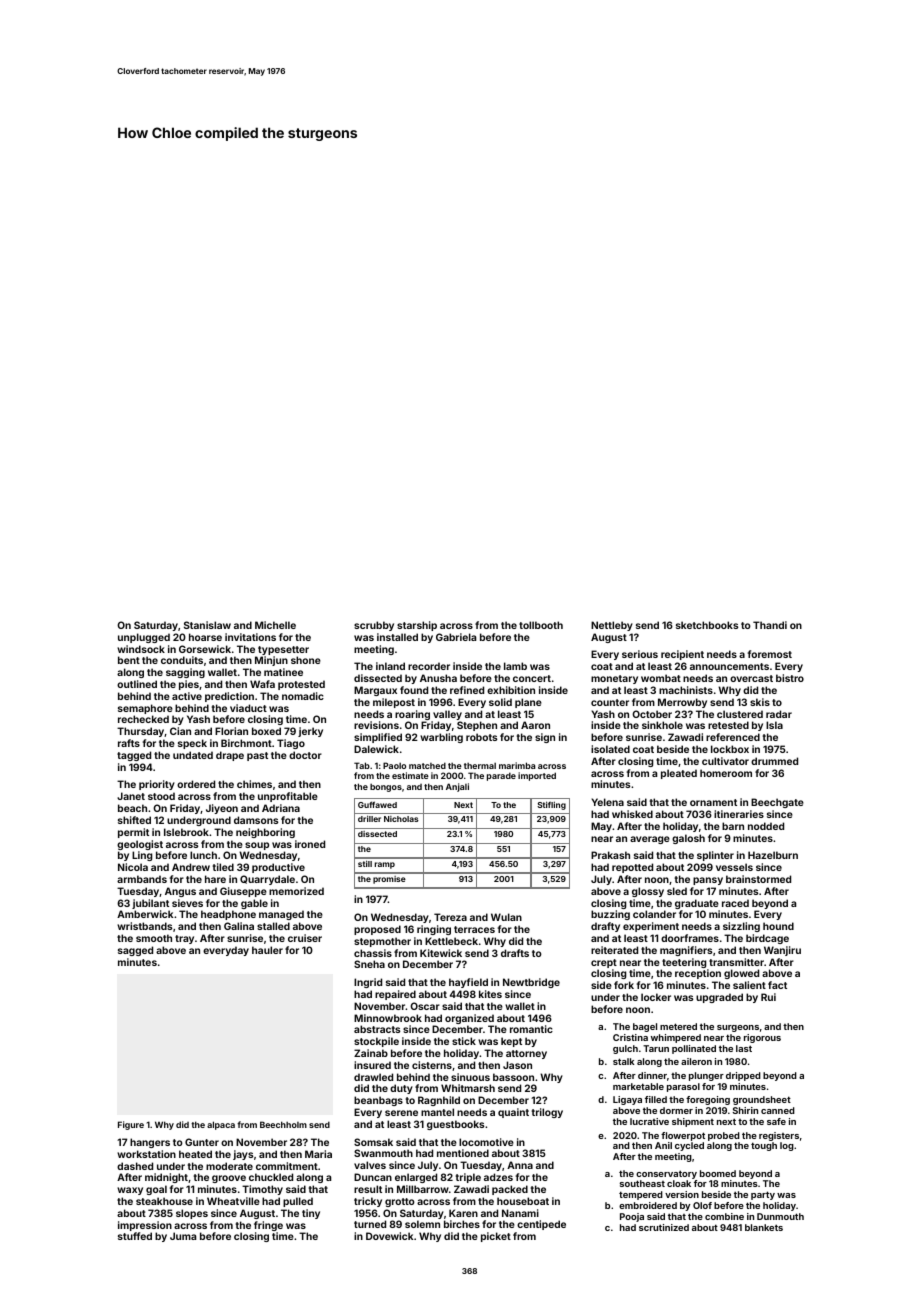 This screenshot has width=924, height=1308. Describe the element at coordinates (778, 1110) in the screenshot. I see `canned` at that location.
